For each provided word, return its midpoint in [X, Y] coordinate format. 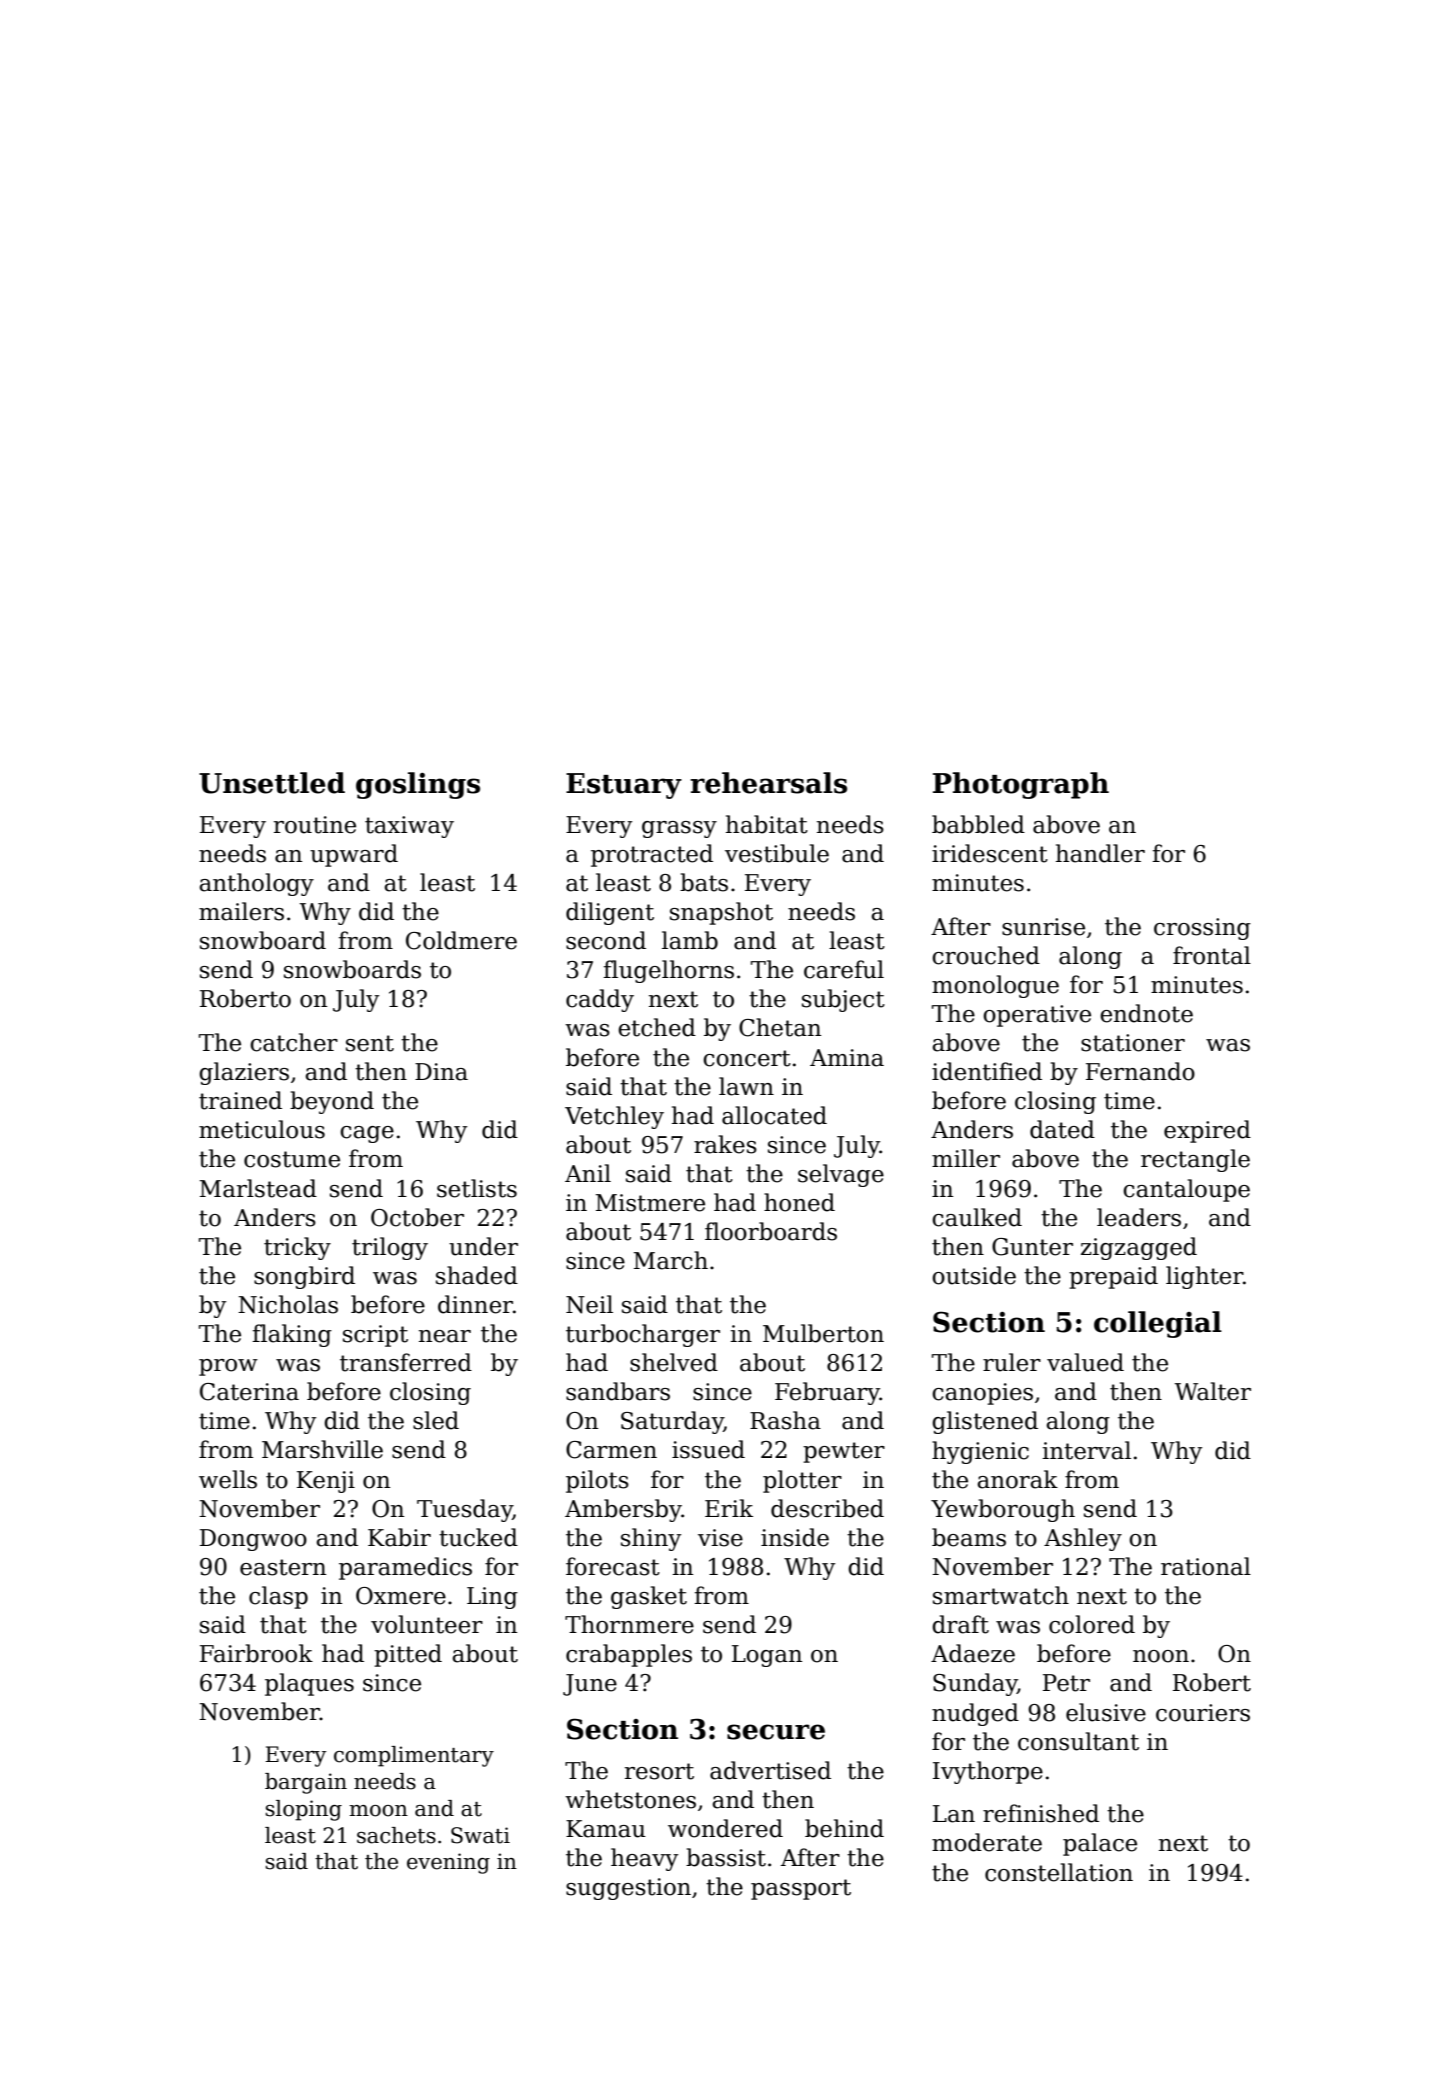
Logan [767, 1656]
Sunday [975, 1684]
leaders [1139, 1217]
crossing [1202, 929]
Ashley [1083, 1539]
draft [960, 1624]
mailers [241, 911]
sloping [304, 1810]
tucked [478, 1537]
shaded [477, 1275]
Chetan [780, 1027]
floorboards [771, 1231]
